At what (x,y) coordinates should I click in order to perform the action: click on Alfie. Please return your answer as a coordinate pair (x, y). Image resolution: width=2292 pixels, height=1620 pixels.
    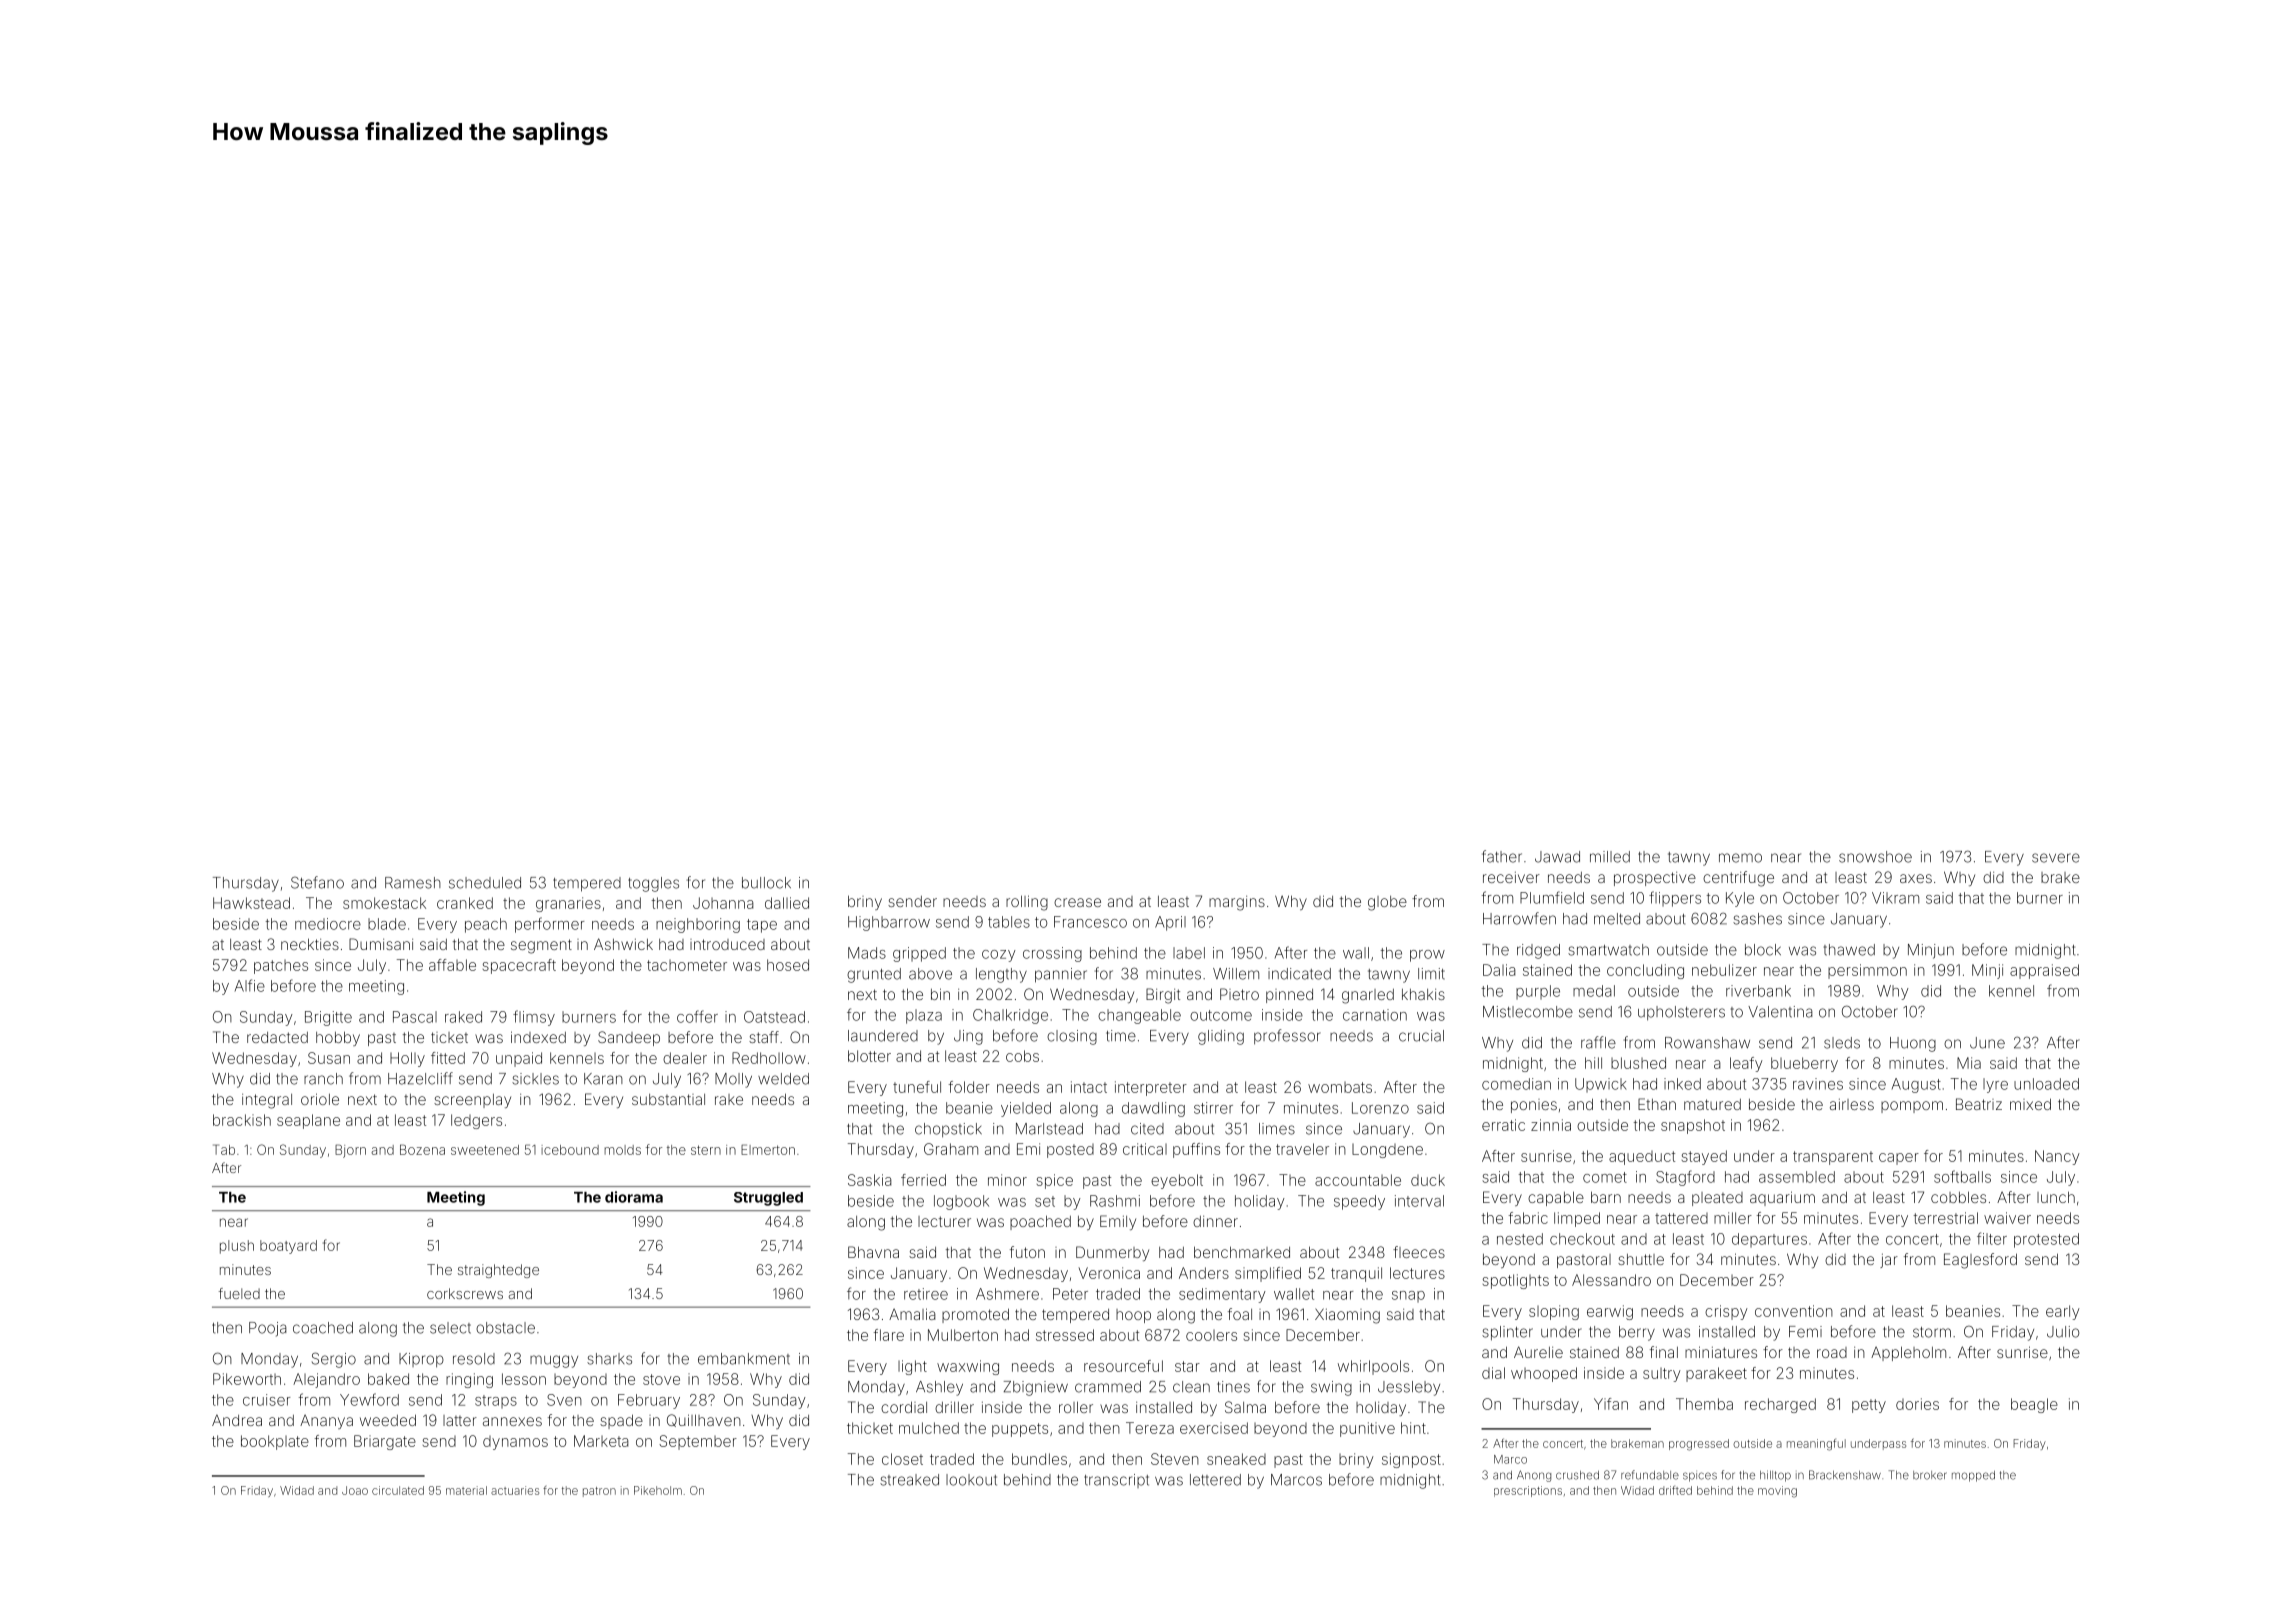
    Looking at the image, I should click on (250, 985).
